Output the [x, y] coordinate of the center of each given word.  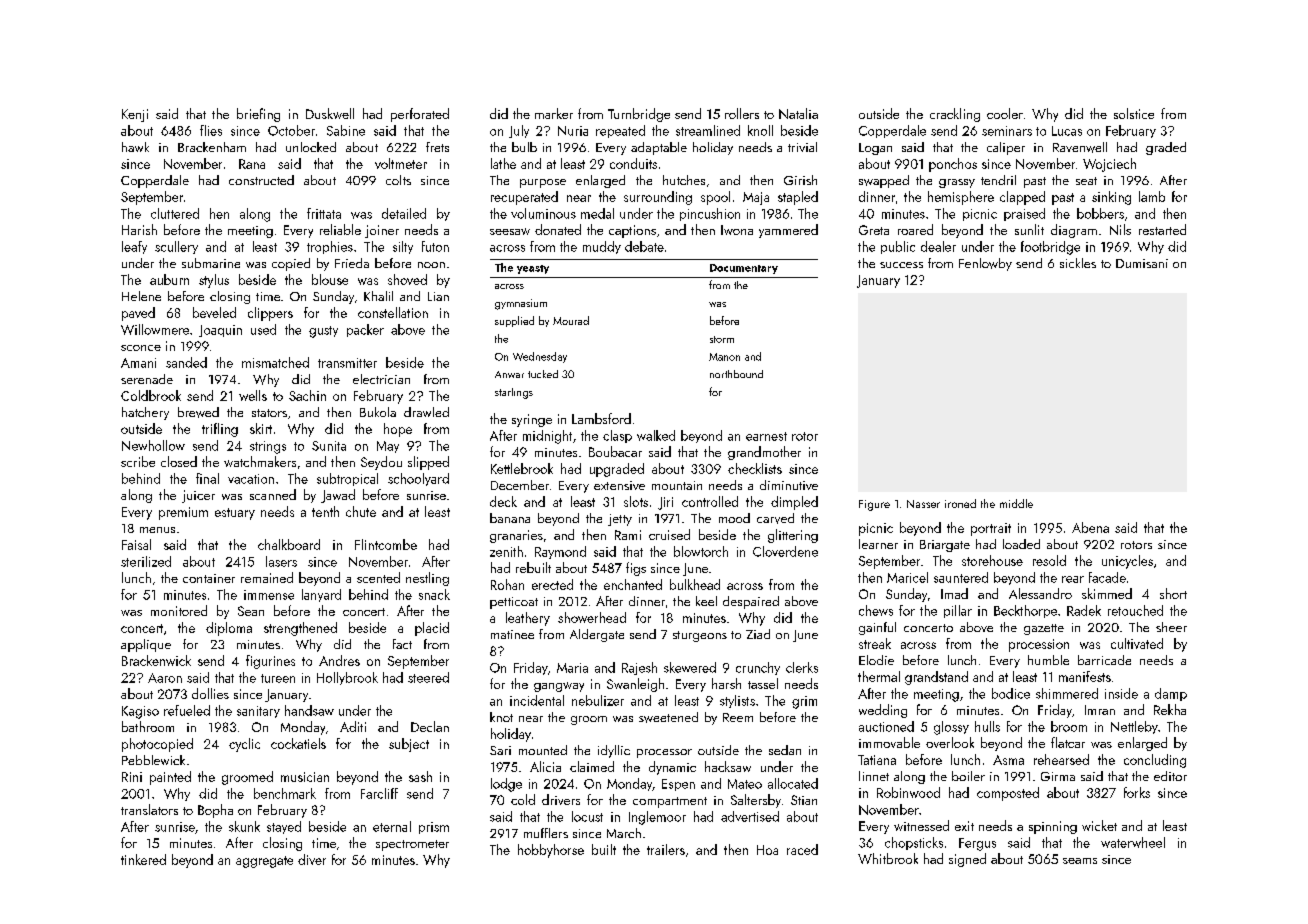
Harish [139, 229]
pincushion [710, 214]
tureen [278, 678]
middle [1016, 503]
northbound [736, 374]
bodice [1011, 693]
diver [312, 859]
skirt [261, 428]
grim [804, 702]
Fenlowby [985, 264]
